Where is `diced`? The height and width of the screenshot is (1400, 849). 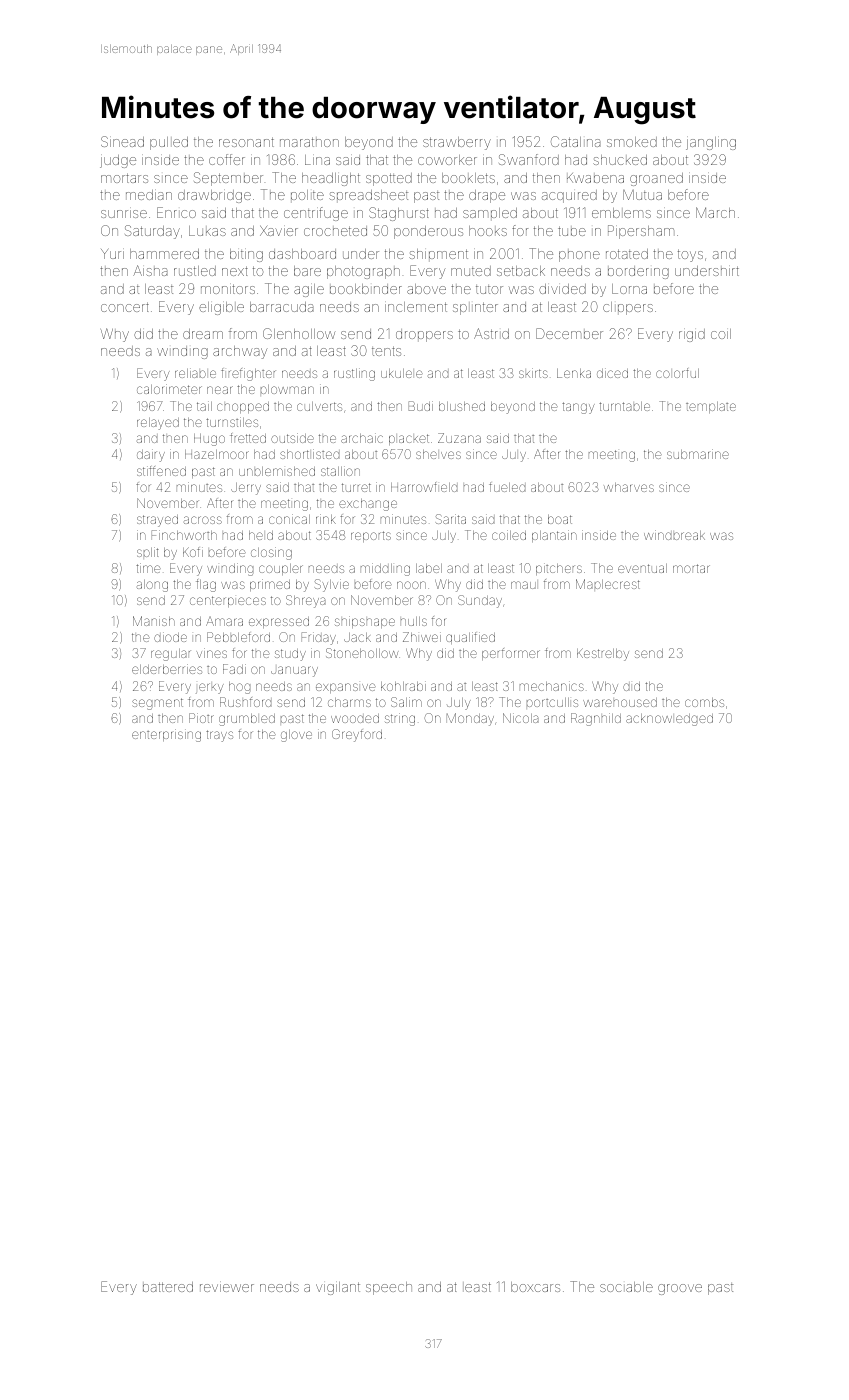 diced is located at coordinates (612, 373).
